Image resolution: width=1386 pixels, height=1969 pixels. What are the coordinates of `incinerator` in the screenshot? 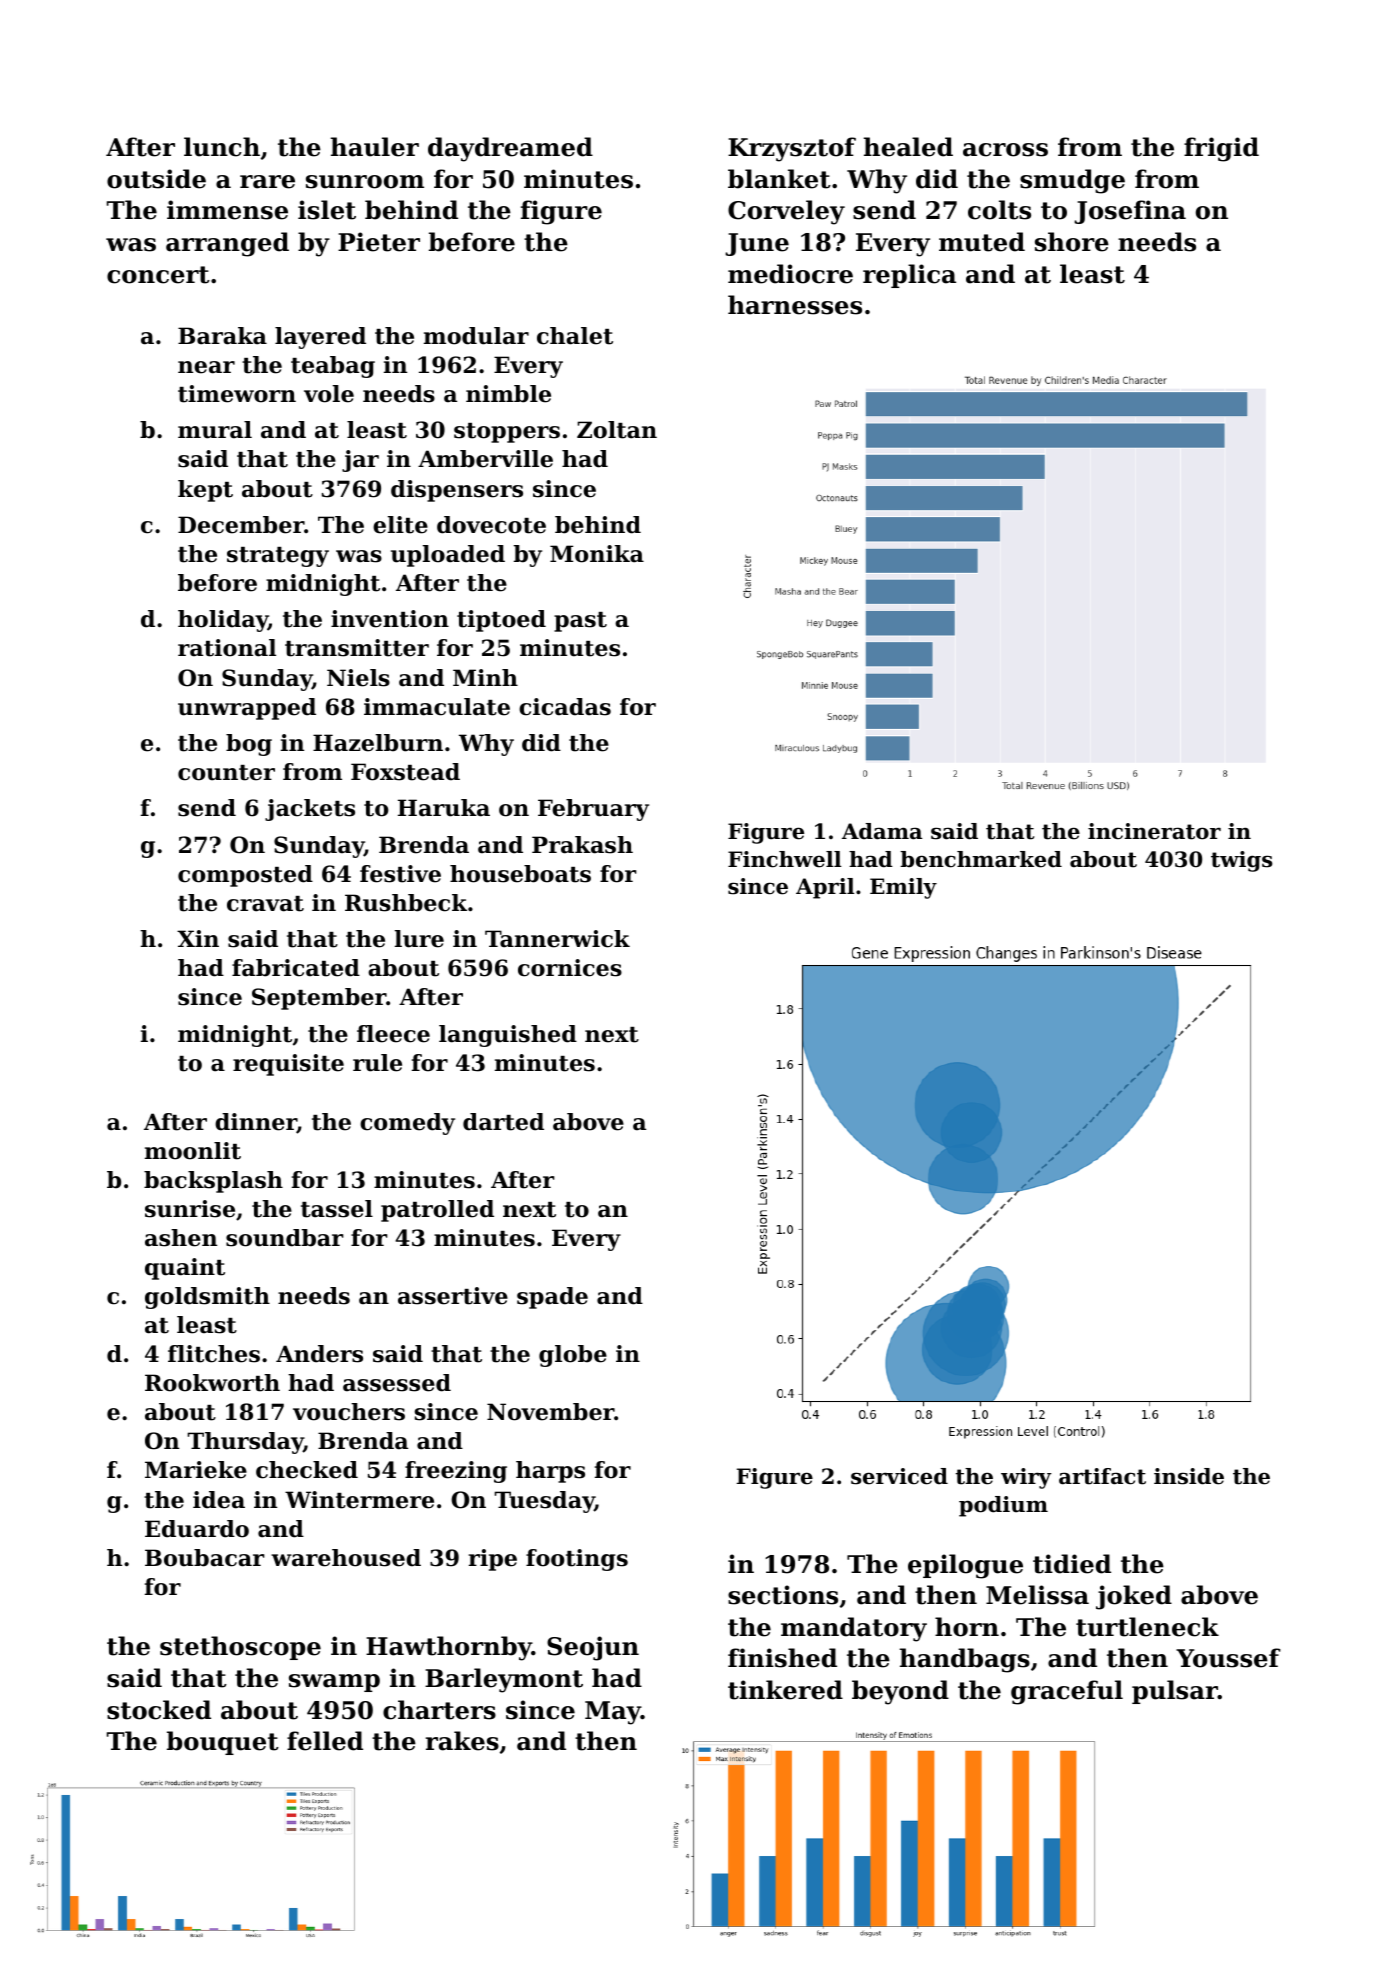 It's located at (1154, 831).
